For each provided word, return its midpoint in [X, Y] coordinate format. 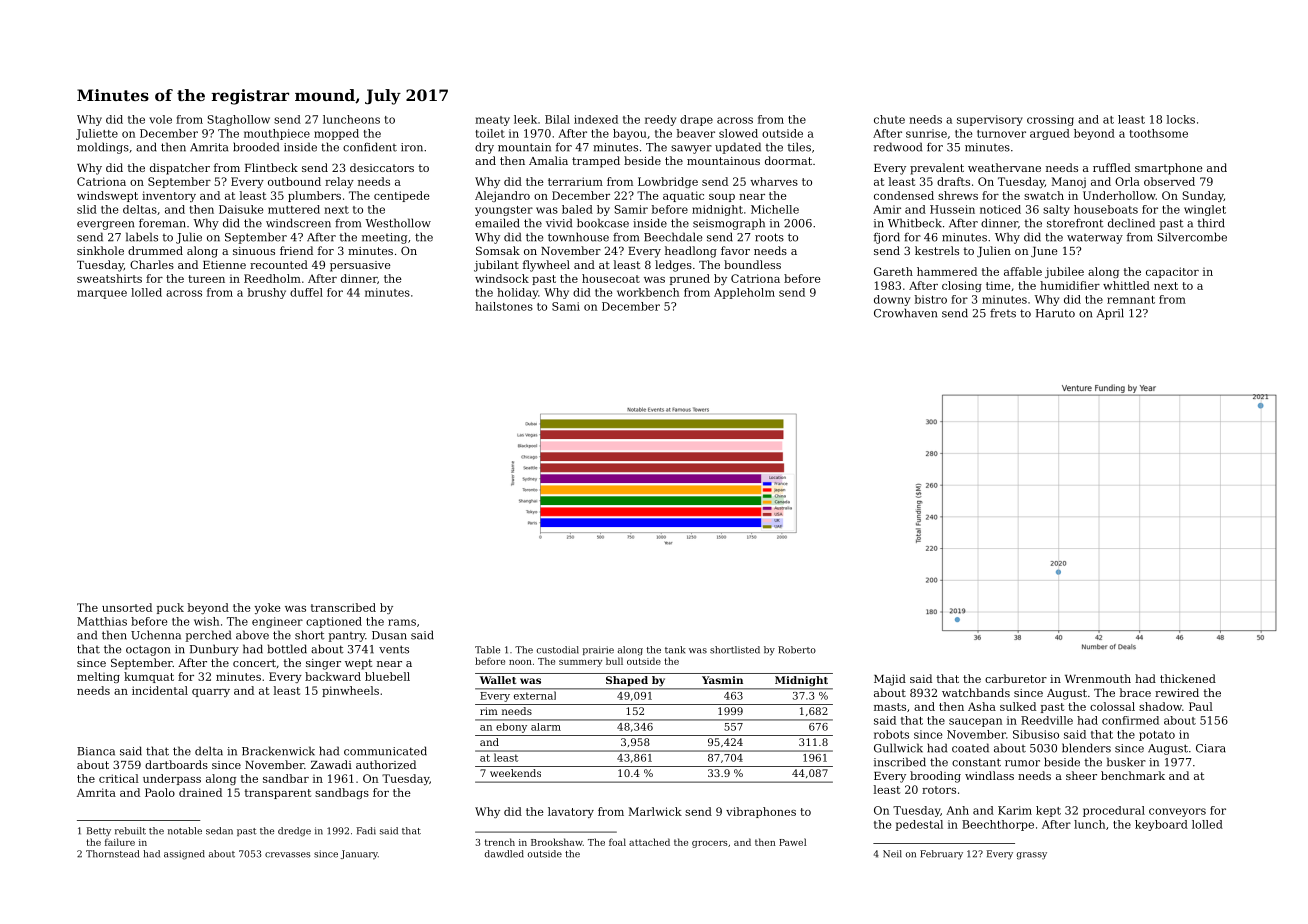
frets [1003, 313]
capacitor [1172, 272]
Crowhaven [905, 313]
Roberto [797, 650]
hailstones [504, 306]
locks [1181, 119]
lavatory [571, 812]
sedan [219, 831]
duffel [306, 292]
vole [160, 119]
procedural [1114, 811]
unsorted [127, 607]
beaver [696, 133]
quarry [211, 693]
